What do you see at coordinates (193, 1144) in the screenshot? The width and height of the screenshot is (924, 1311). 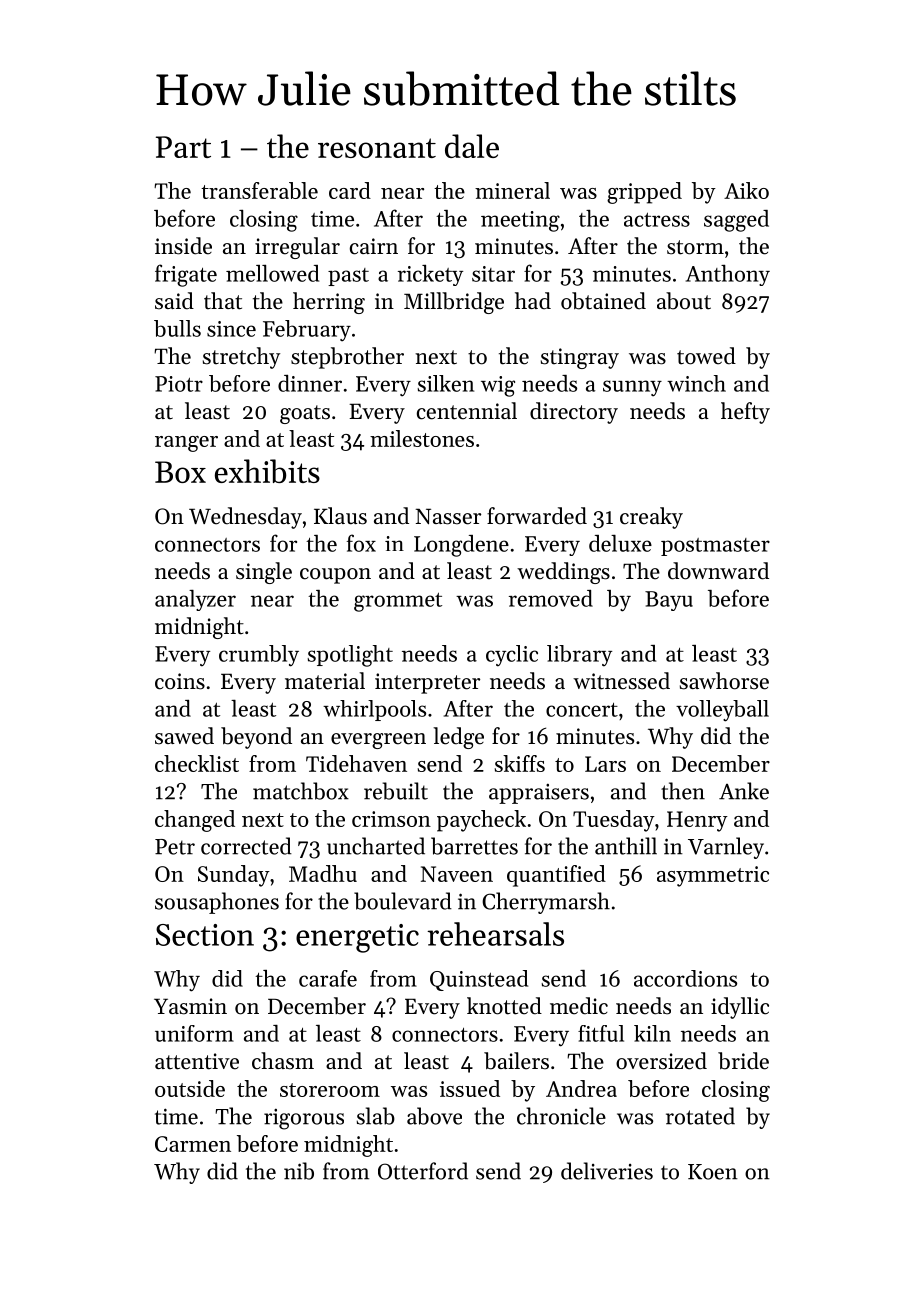 I see `Carmen` at bounding box center [193, 1144].
